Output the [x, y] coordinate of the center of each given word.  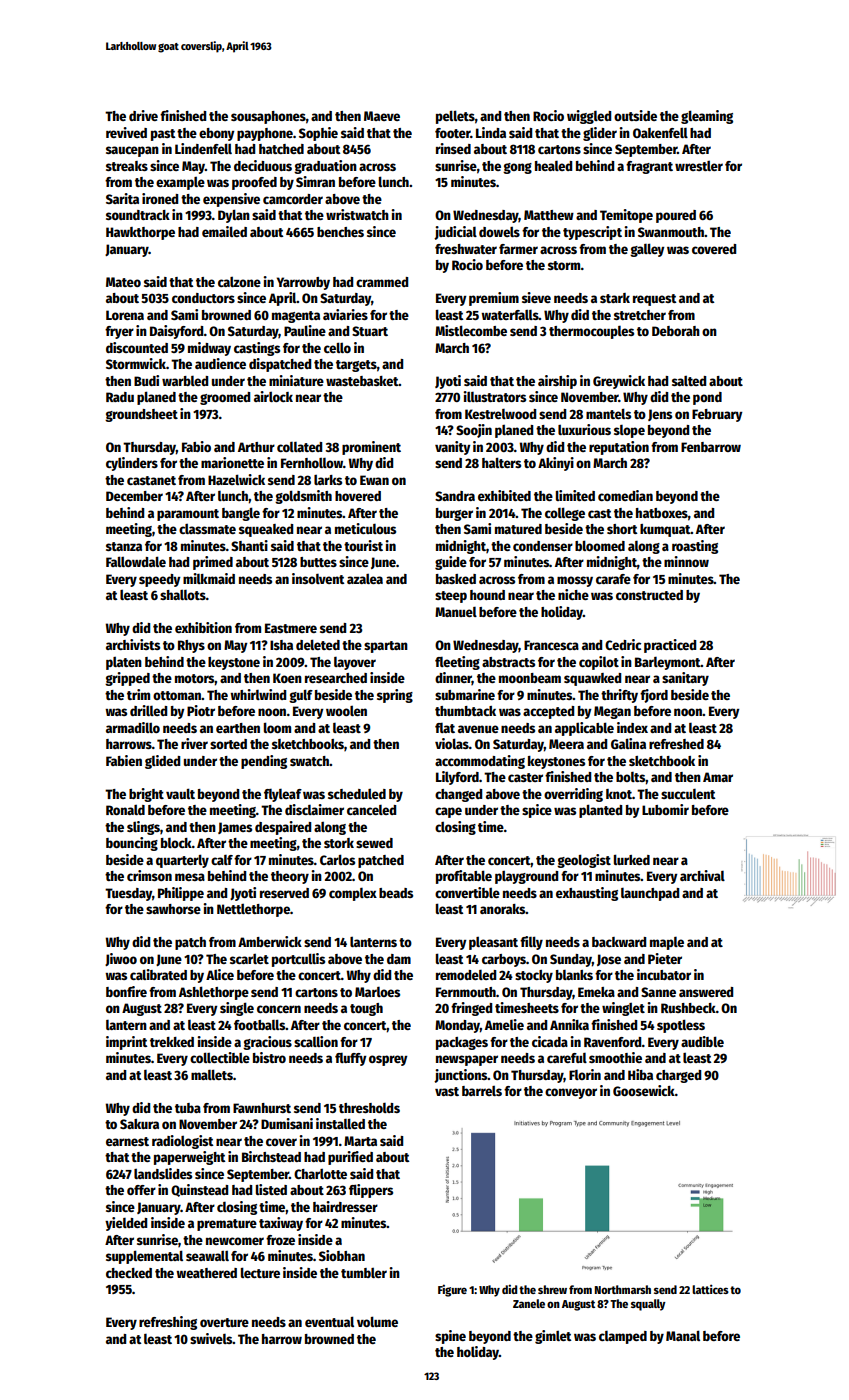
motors [195, 678]
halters [501, 462]
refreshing [168, 1323]
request [654, 300]
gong [517, 168]
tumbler [364, 1273]
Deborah [676, 331]
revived [126, 132]
